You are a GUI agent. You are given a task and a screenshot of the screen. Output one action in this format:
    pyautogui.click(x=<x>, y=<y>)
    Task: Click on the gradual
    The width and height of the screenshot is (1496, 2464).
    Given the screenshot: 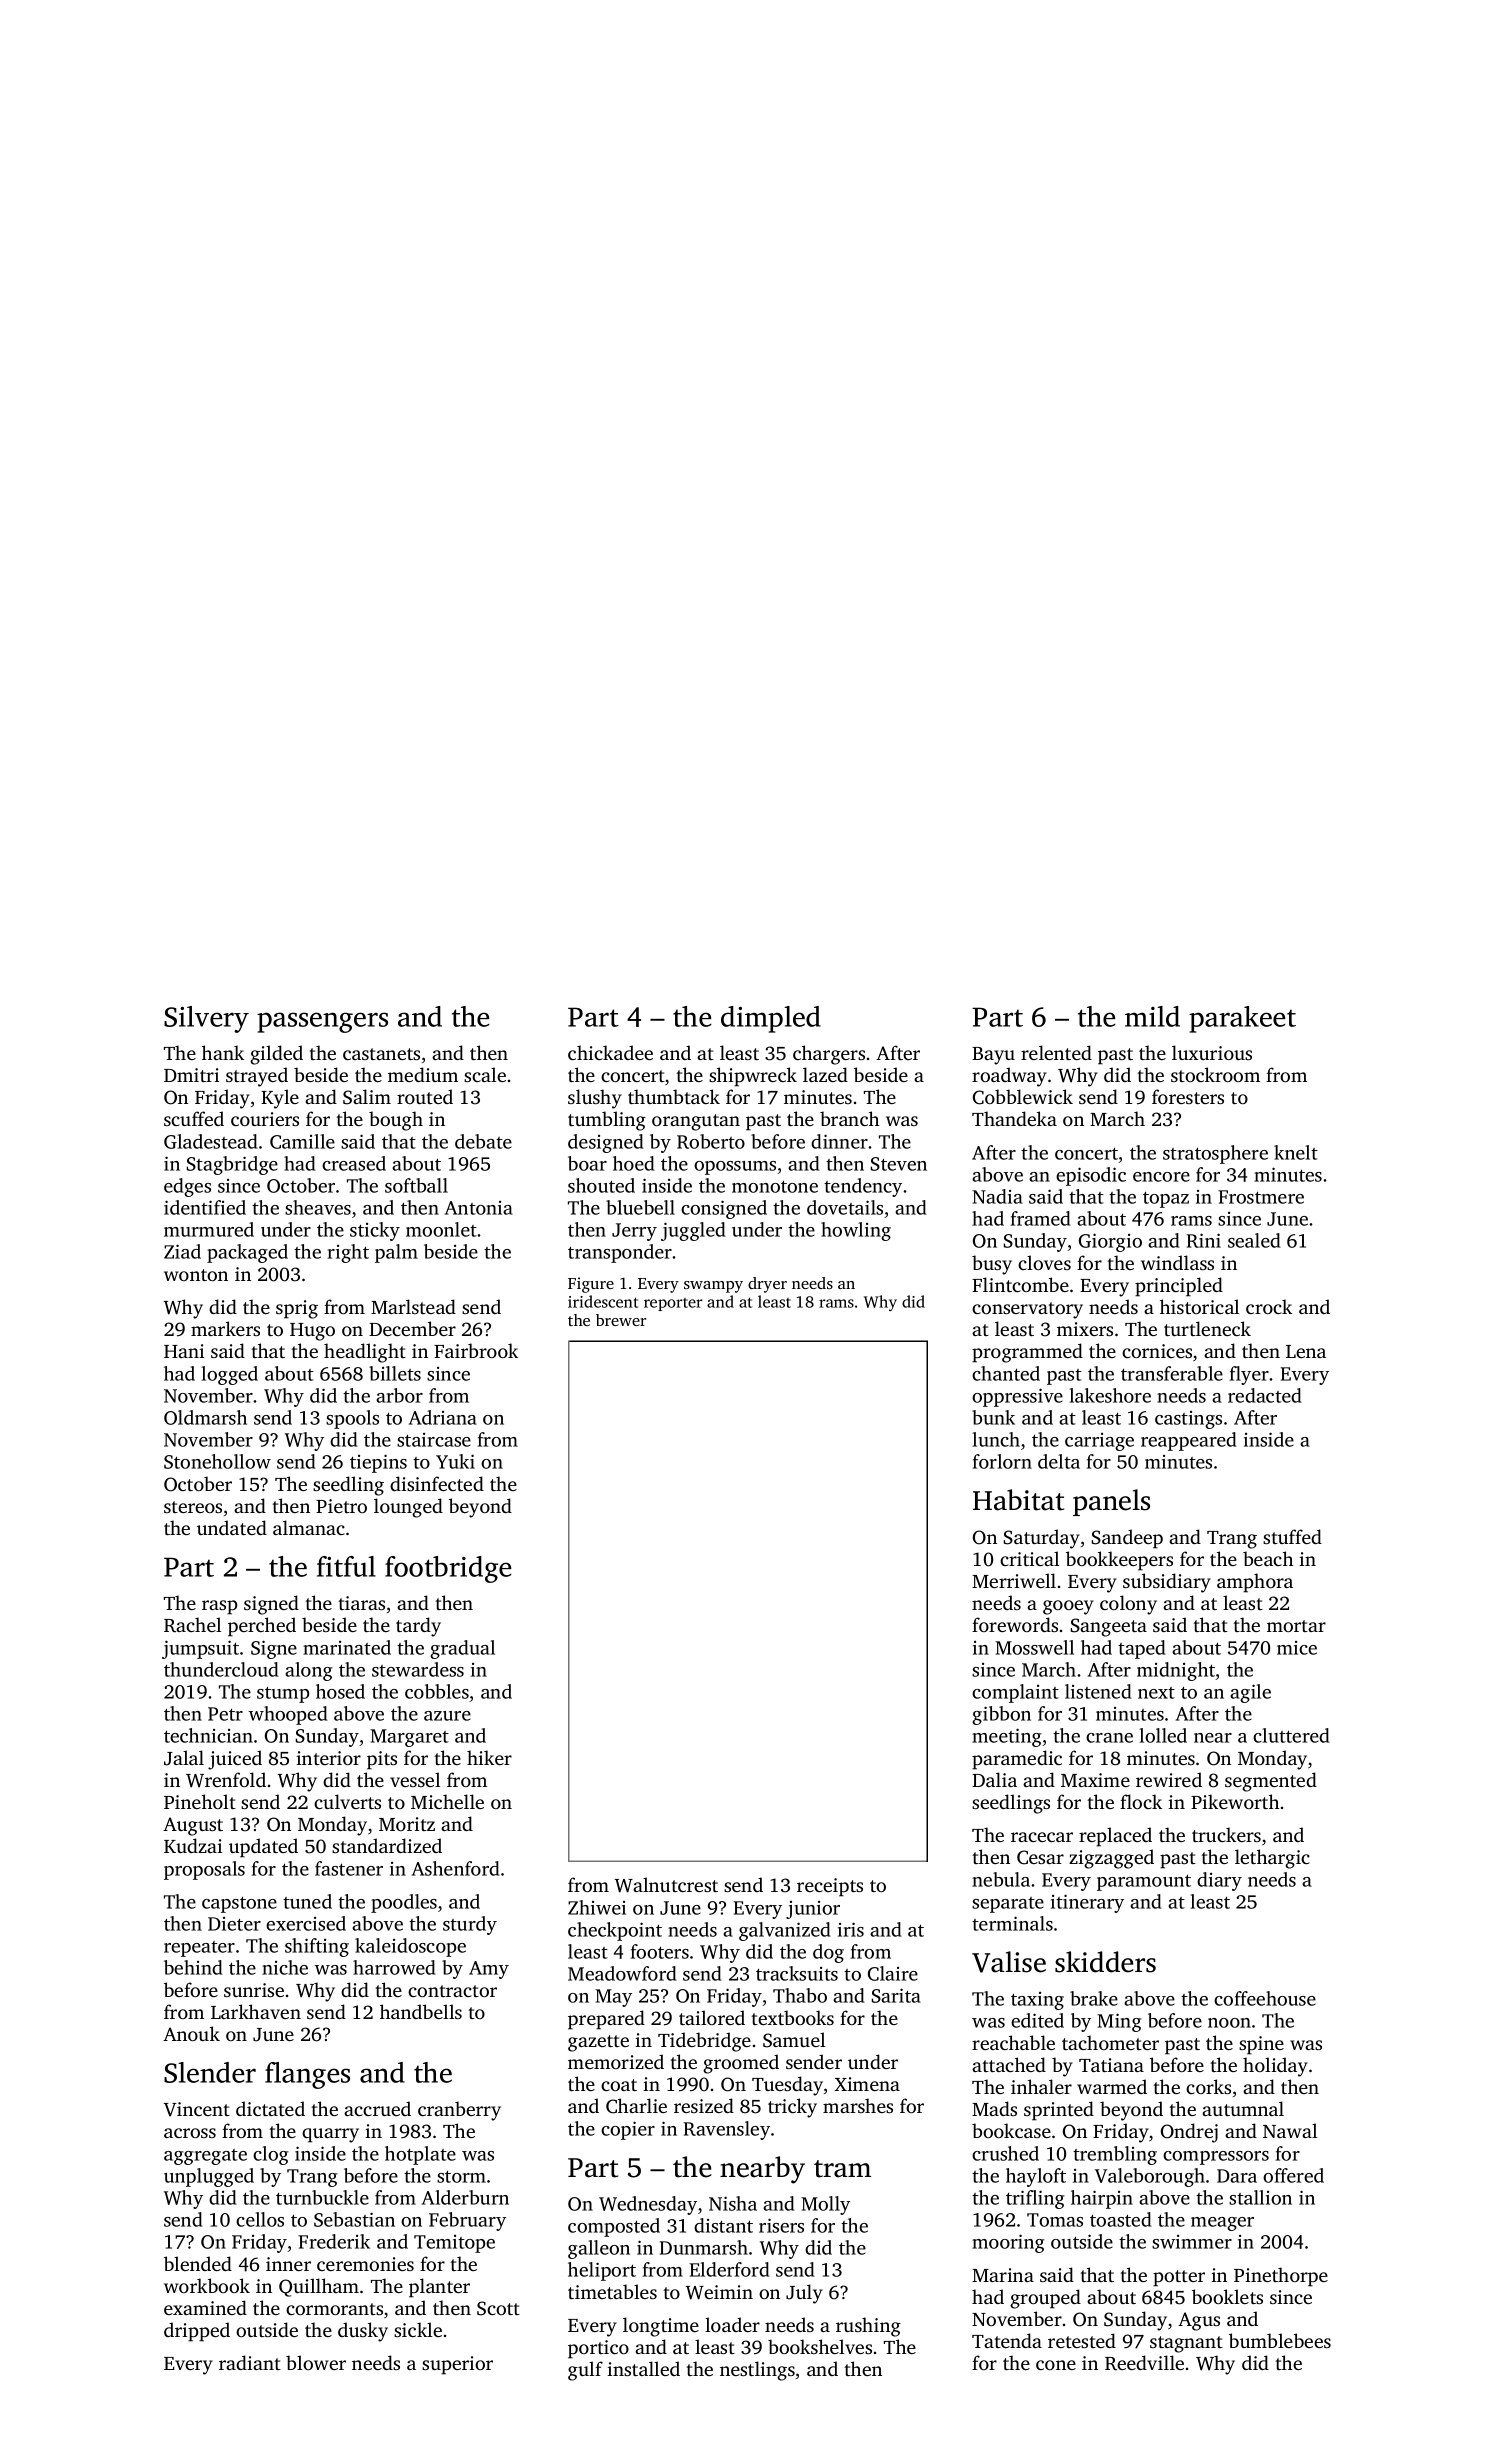 What is the action you would take?
    pyautogui.click(x=462, y=1649)
